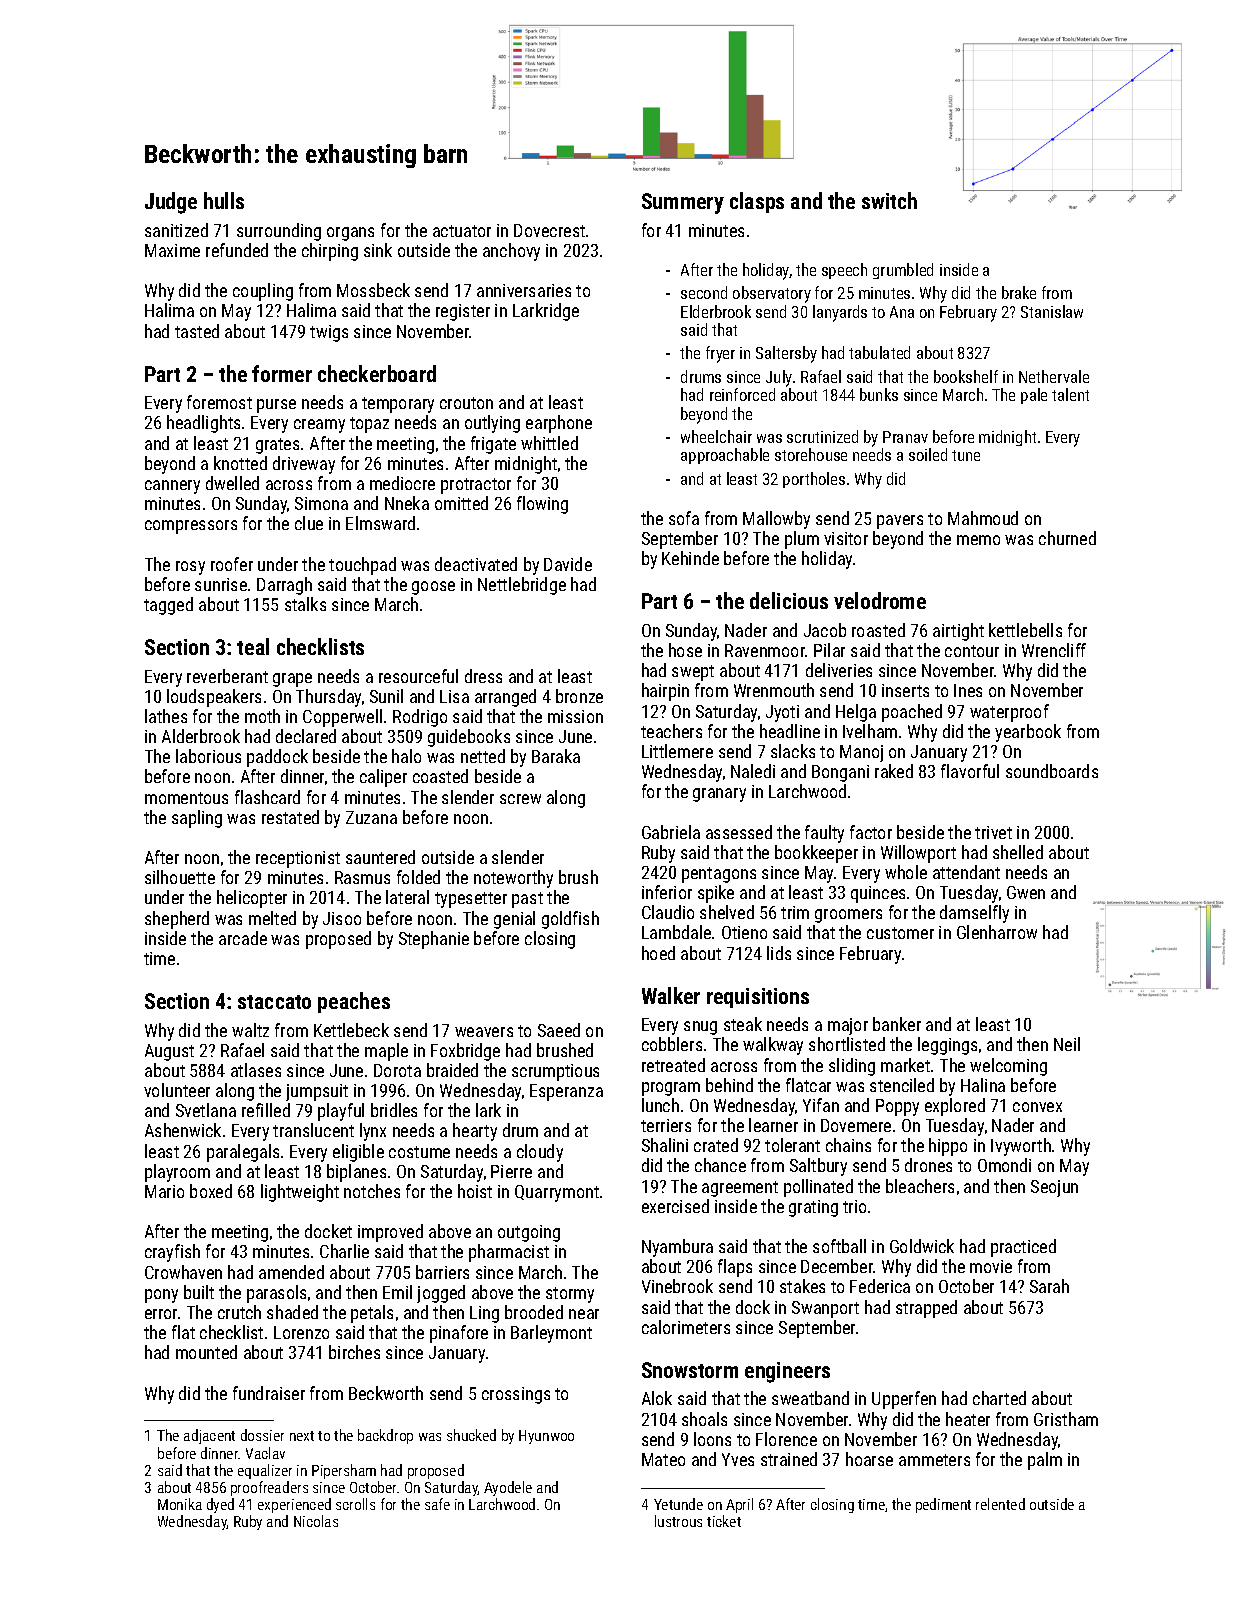 The height and width of the image is (1613, 1246). What do you see at coordinates (304, 465) in the image?
I see `driveway` at bounding box center [304, 465].
